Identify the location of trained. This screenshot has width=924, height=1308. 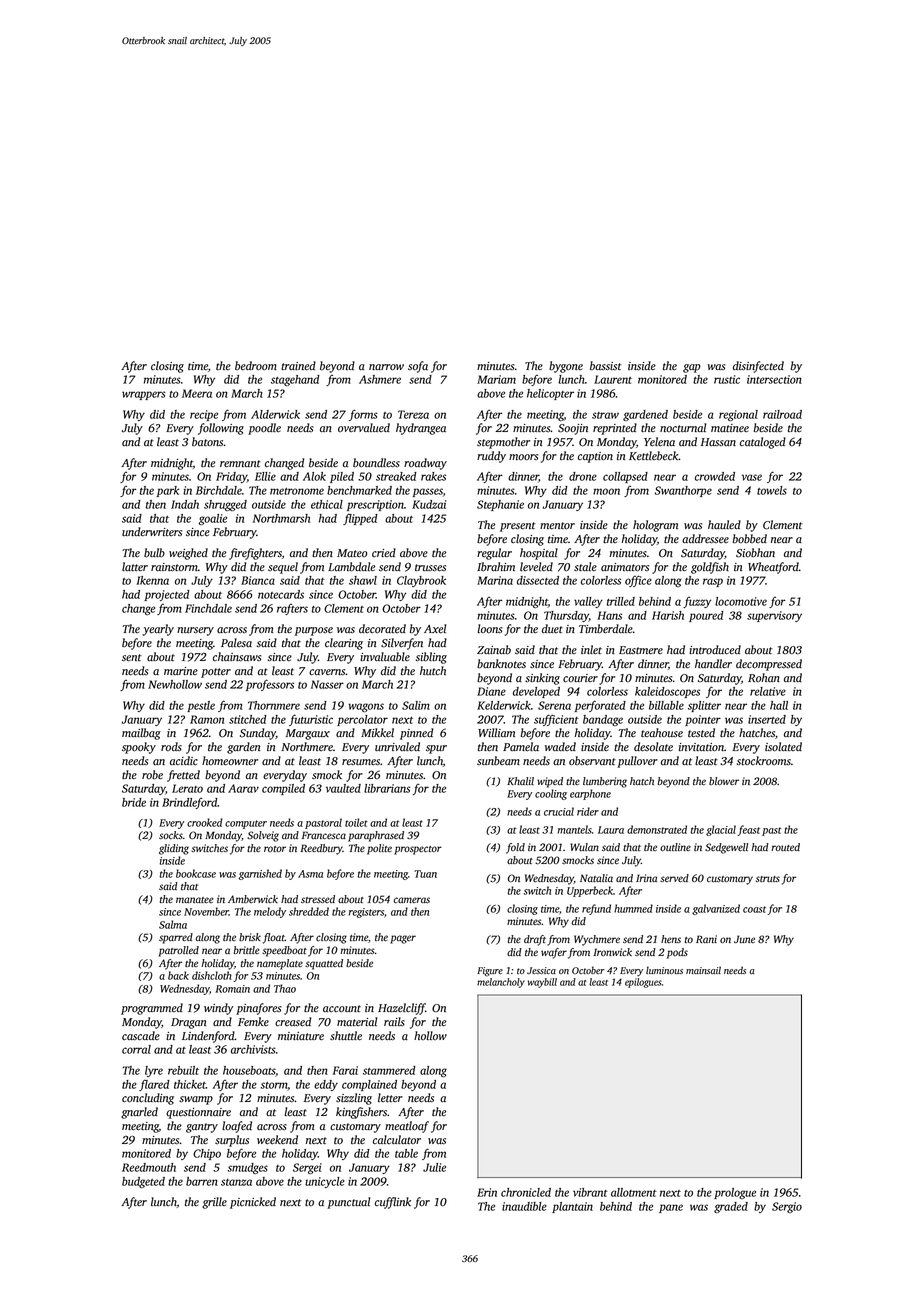
(298, 366).
